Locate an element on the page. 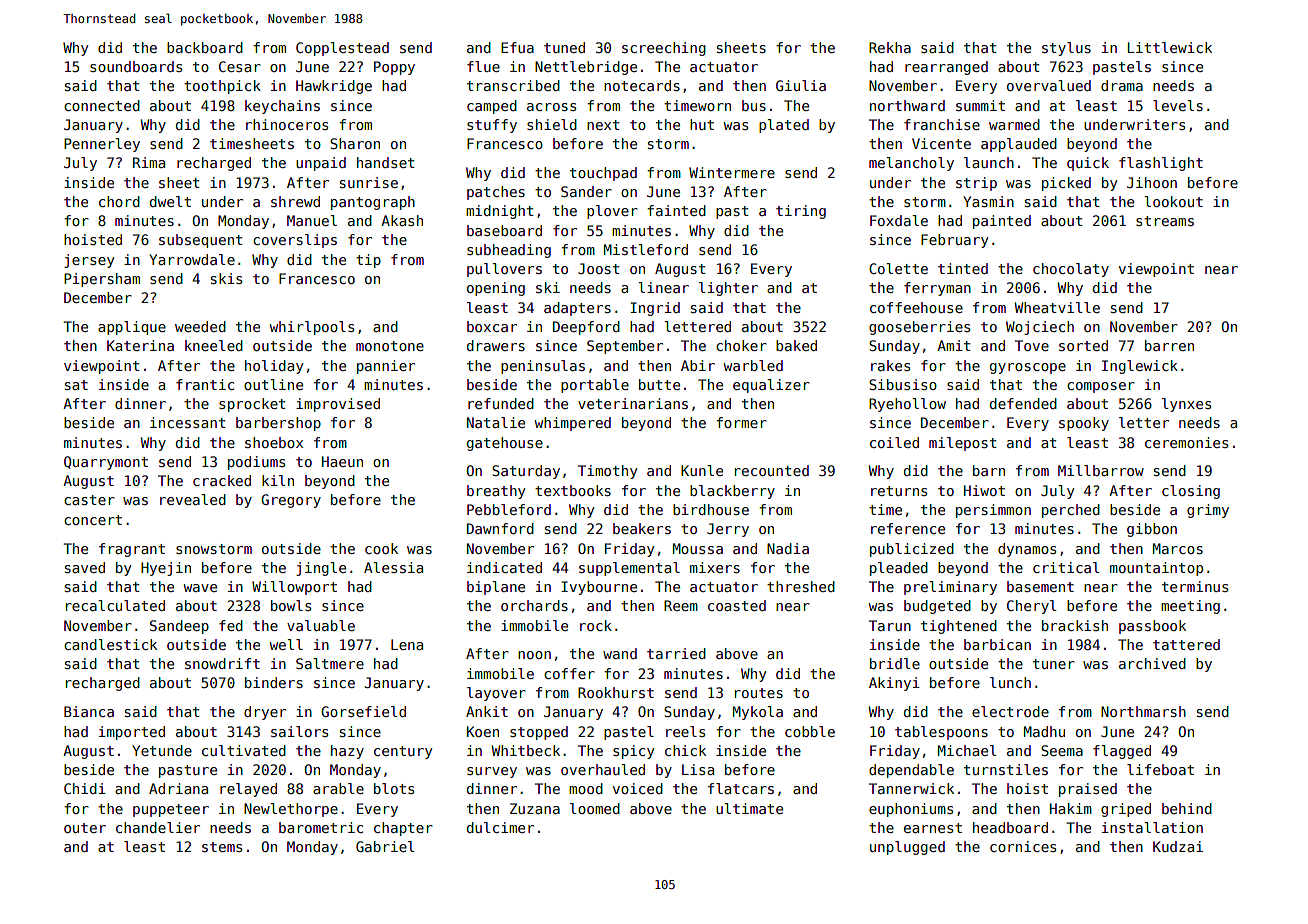  streams is located at coordinates (1165, 221).
